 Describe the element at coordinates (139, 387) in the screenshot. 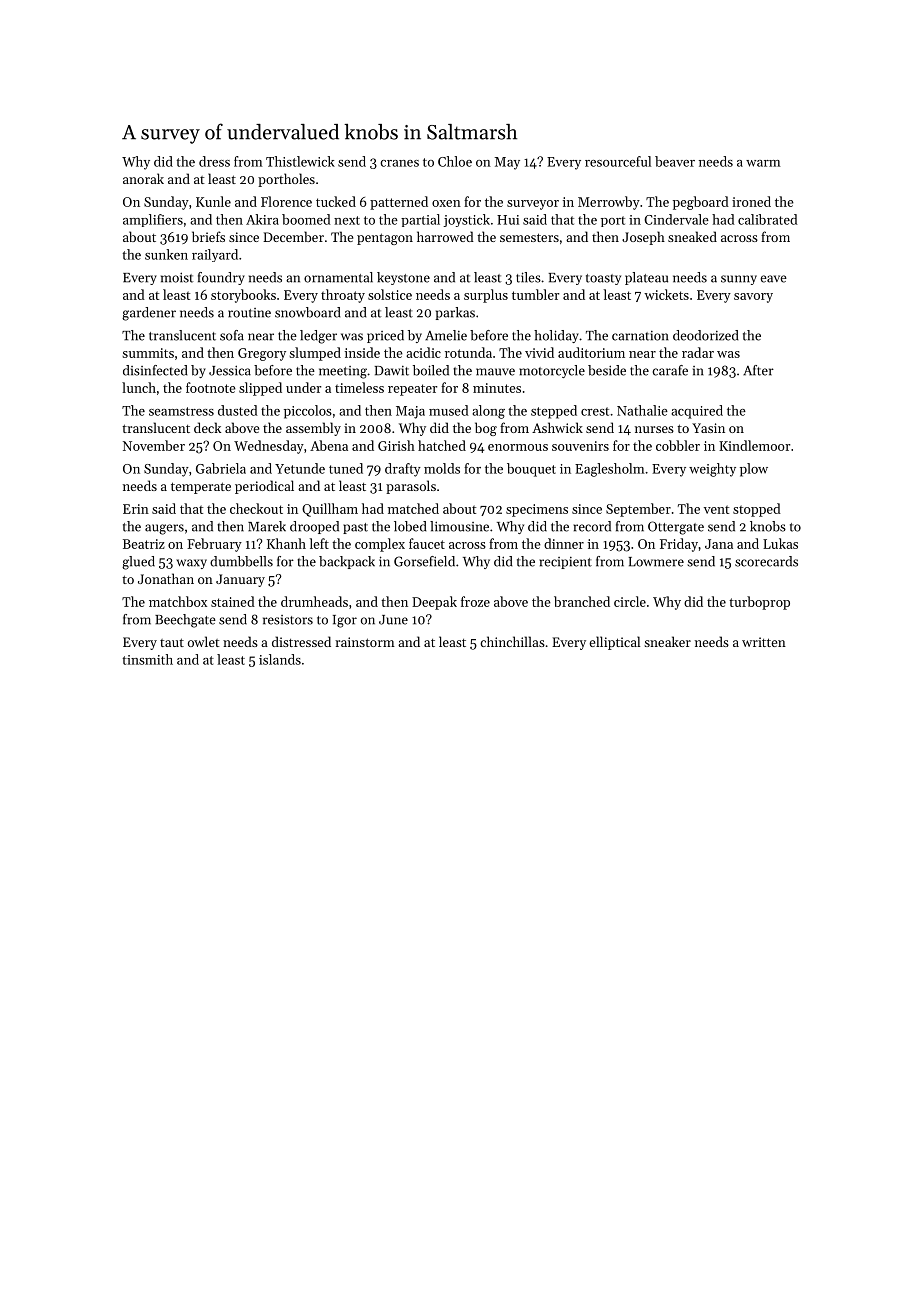

I see `lunch` at that location.
